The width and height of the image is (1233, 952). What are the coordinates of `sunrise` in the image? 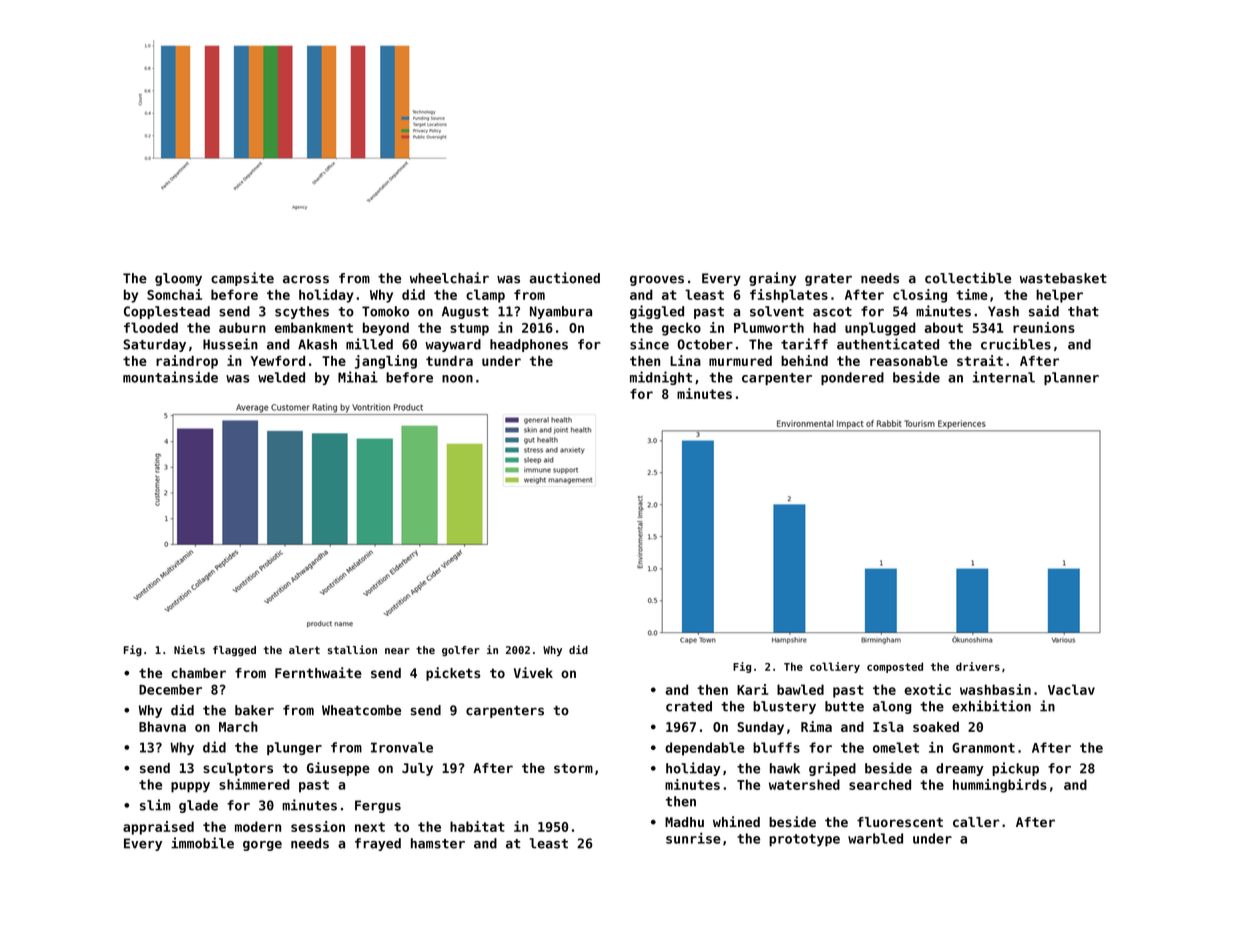 It's located at (693, 838).
